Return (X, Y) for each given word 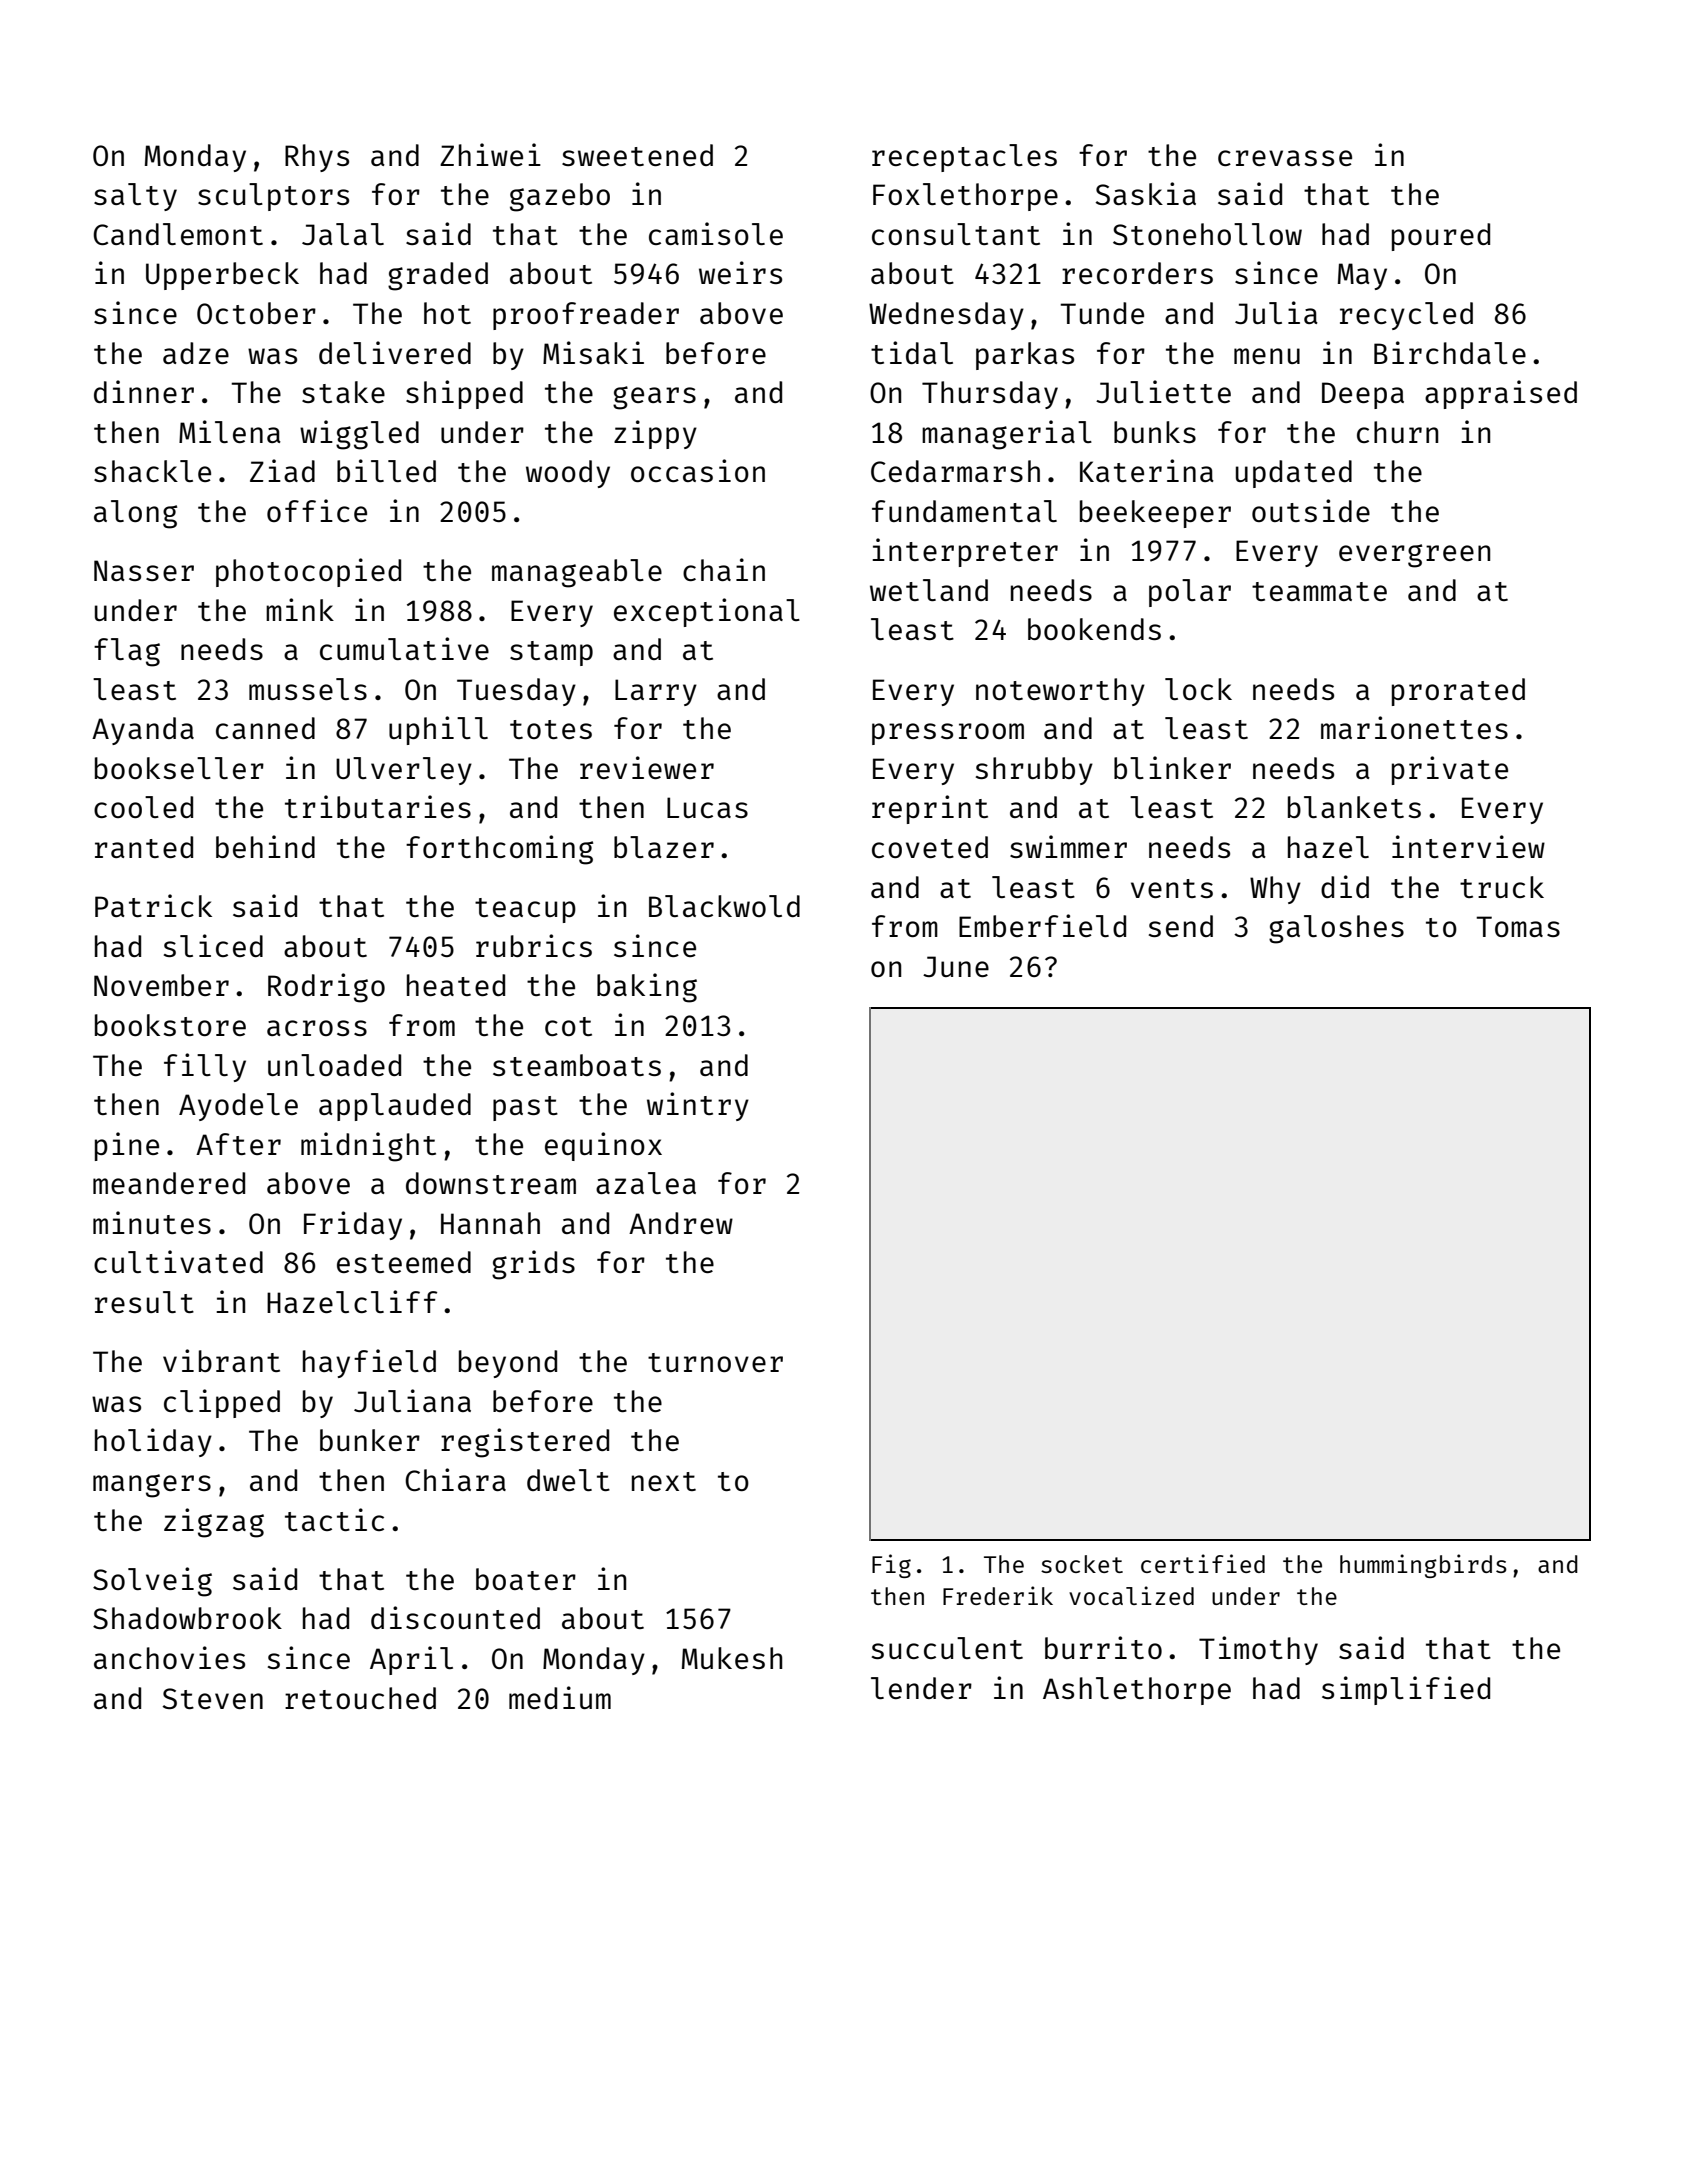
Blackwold (724, 906)
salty (135, 197)
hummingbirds (1423, 1566)
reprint (930, 809)
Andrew (681, 1223)
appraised (1501, 394)
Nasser (144, 570)
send (1181, 926)
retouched (360, 1698)
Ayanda (143, 731)
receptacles (964, 158)
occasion (698, 470)
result (144, 1302)
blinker (1172, 767)
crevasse (1285, 158)
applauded (395, 1107)
